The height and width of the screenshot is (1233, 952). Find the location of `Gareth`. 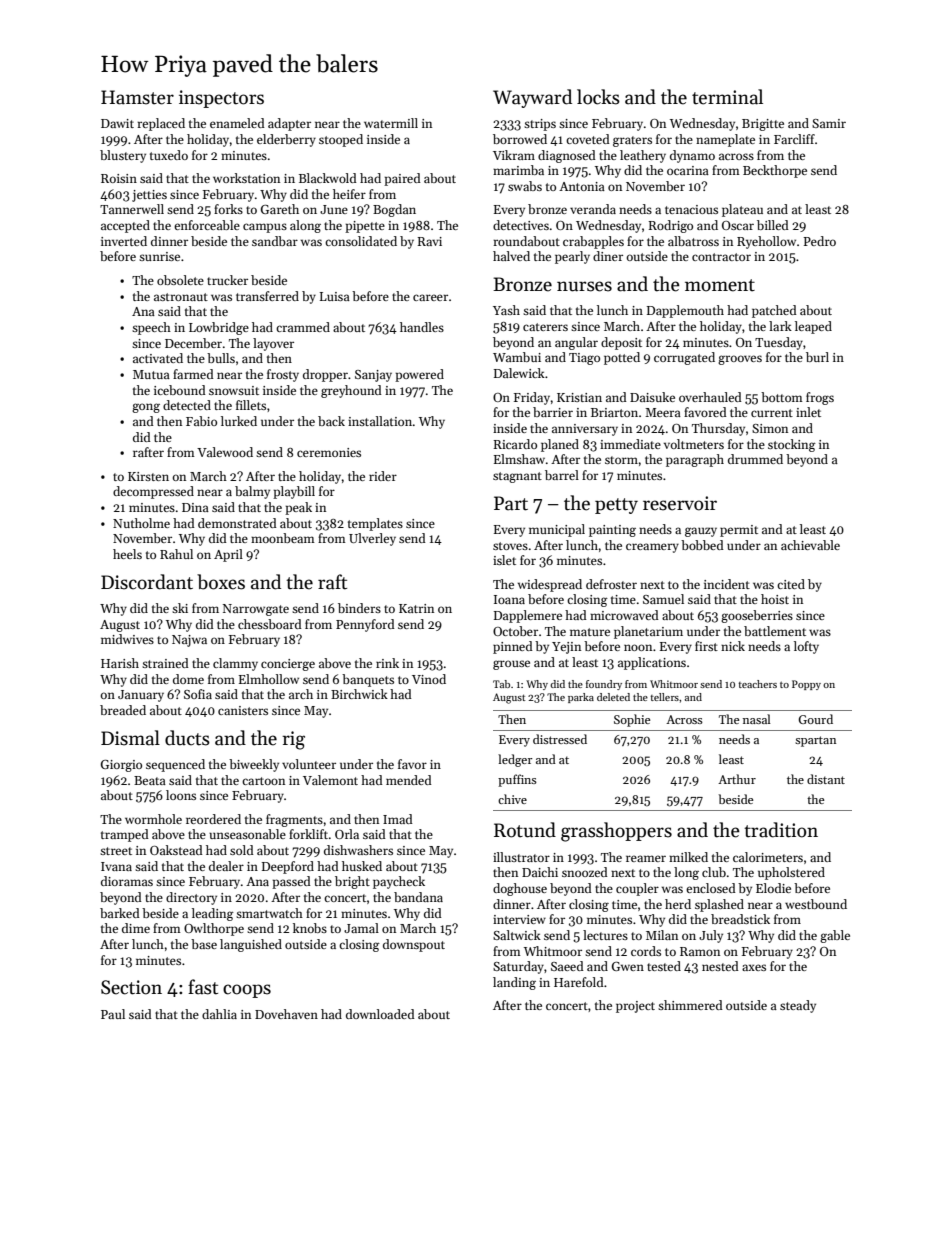

Gareth is located at coordinates (280, 209).
